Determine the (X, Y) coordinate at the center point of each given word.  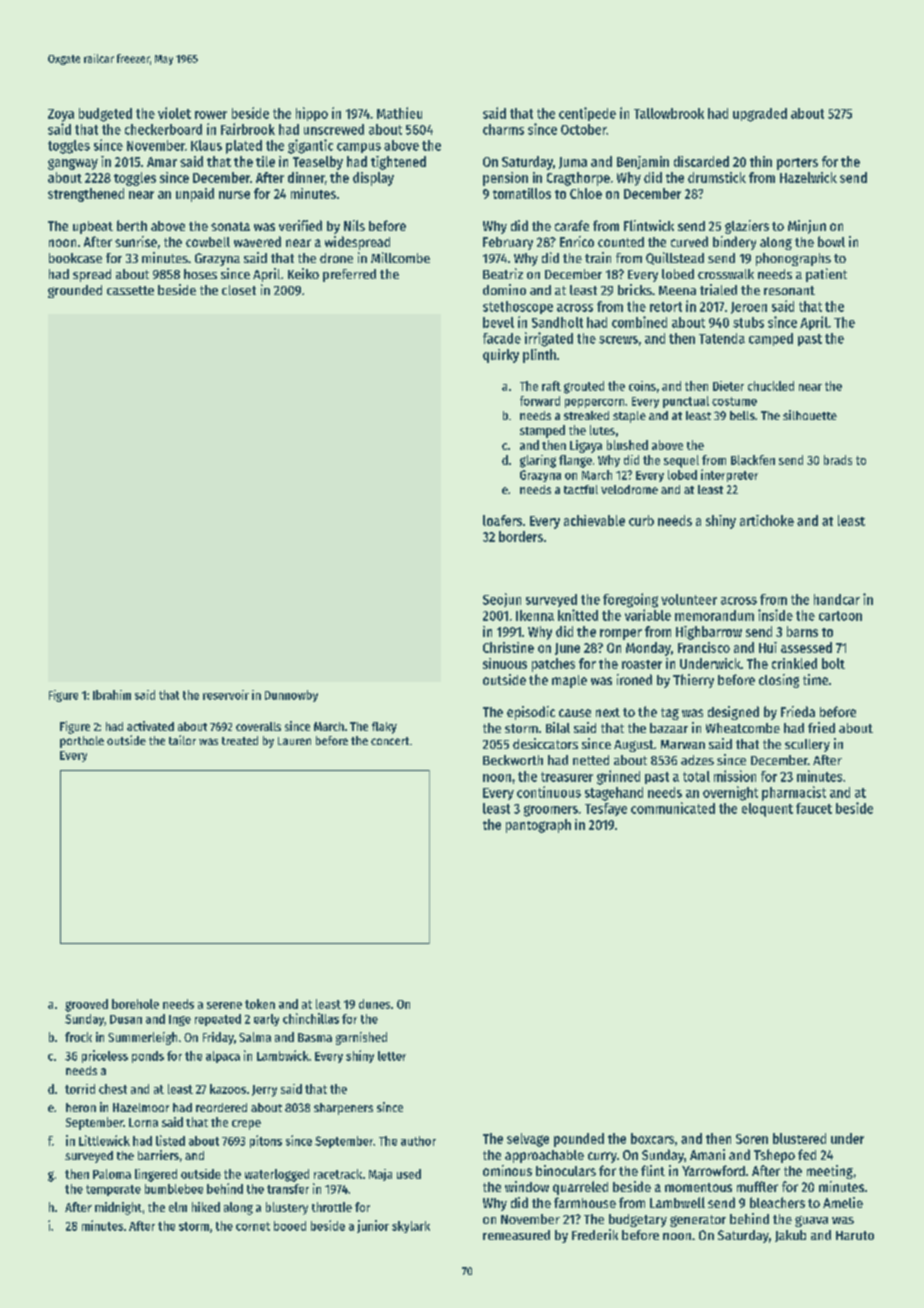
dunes (374, 1004)
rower (211, 115)
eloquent (767, 810)
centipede (587, 114)
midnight (118, 1208)
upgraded (760, 115)
